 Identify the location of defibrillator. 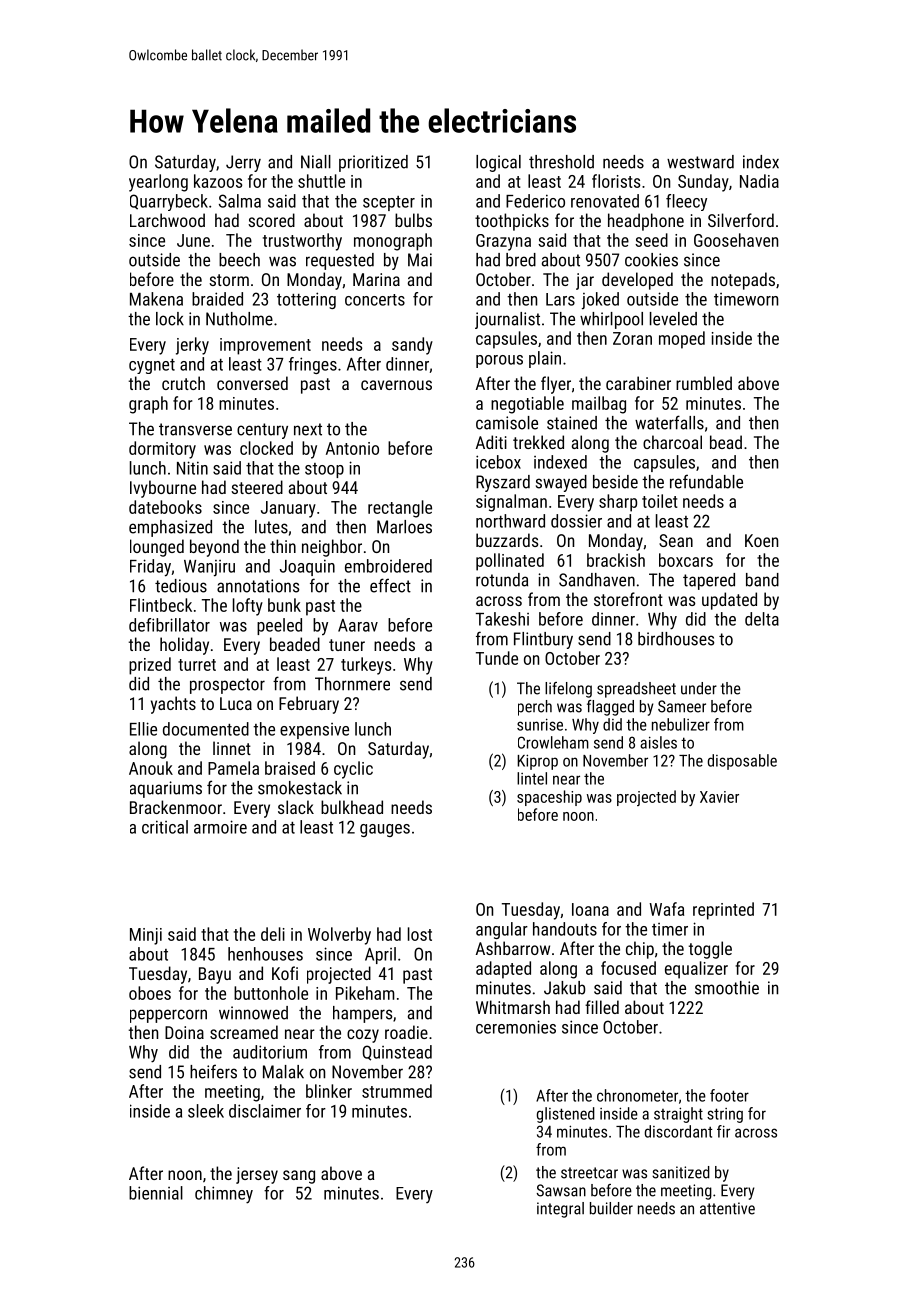
(169, 625).
